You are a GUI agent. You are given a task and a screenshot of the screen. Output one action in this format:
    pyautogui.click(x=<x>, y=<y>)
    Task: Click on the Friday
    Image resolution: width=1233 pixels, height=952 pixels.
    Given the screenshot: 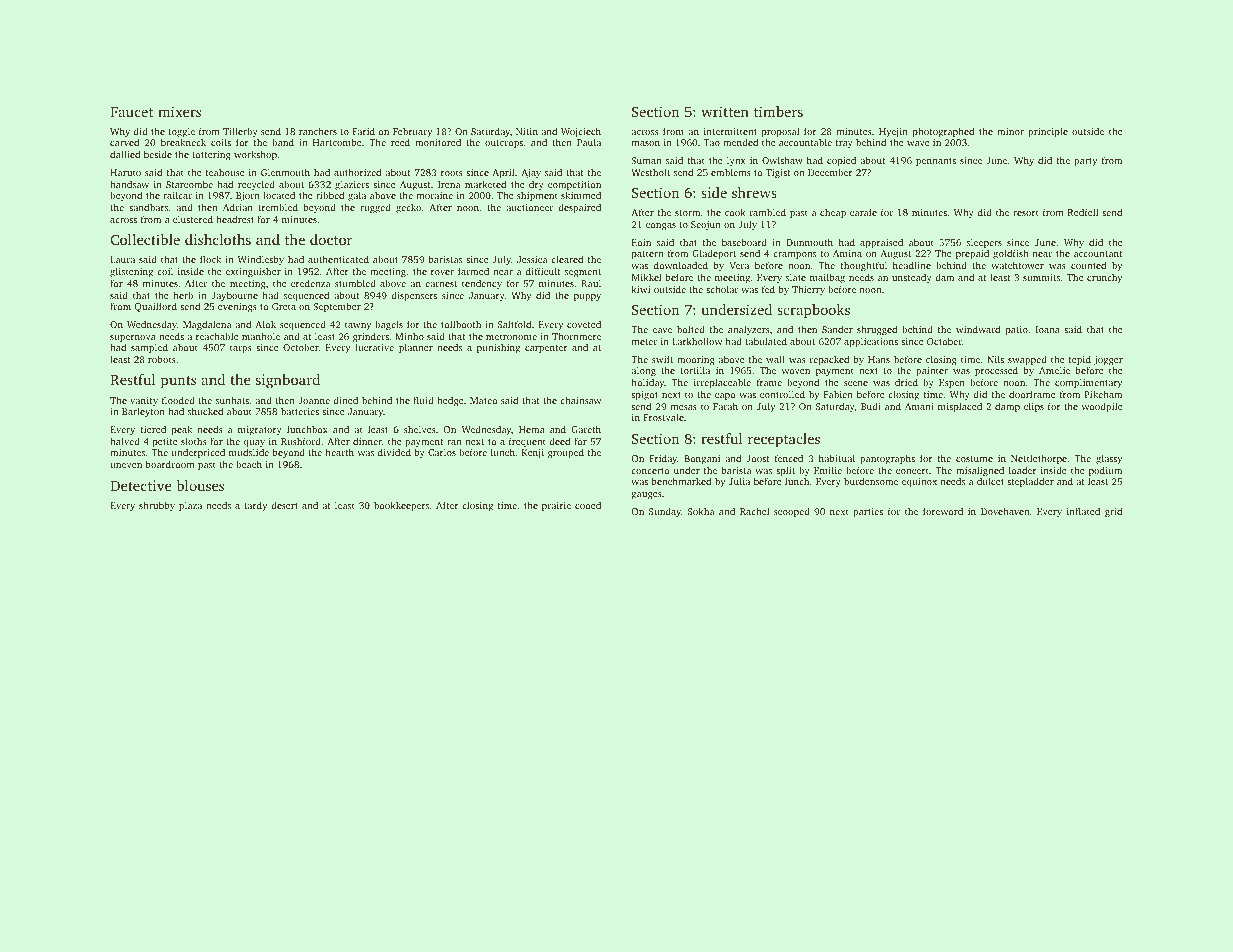 What is the action you would take?
    pyautogui.click(x=663, y=459)
